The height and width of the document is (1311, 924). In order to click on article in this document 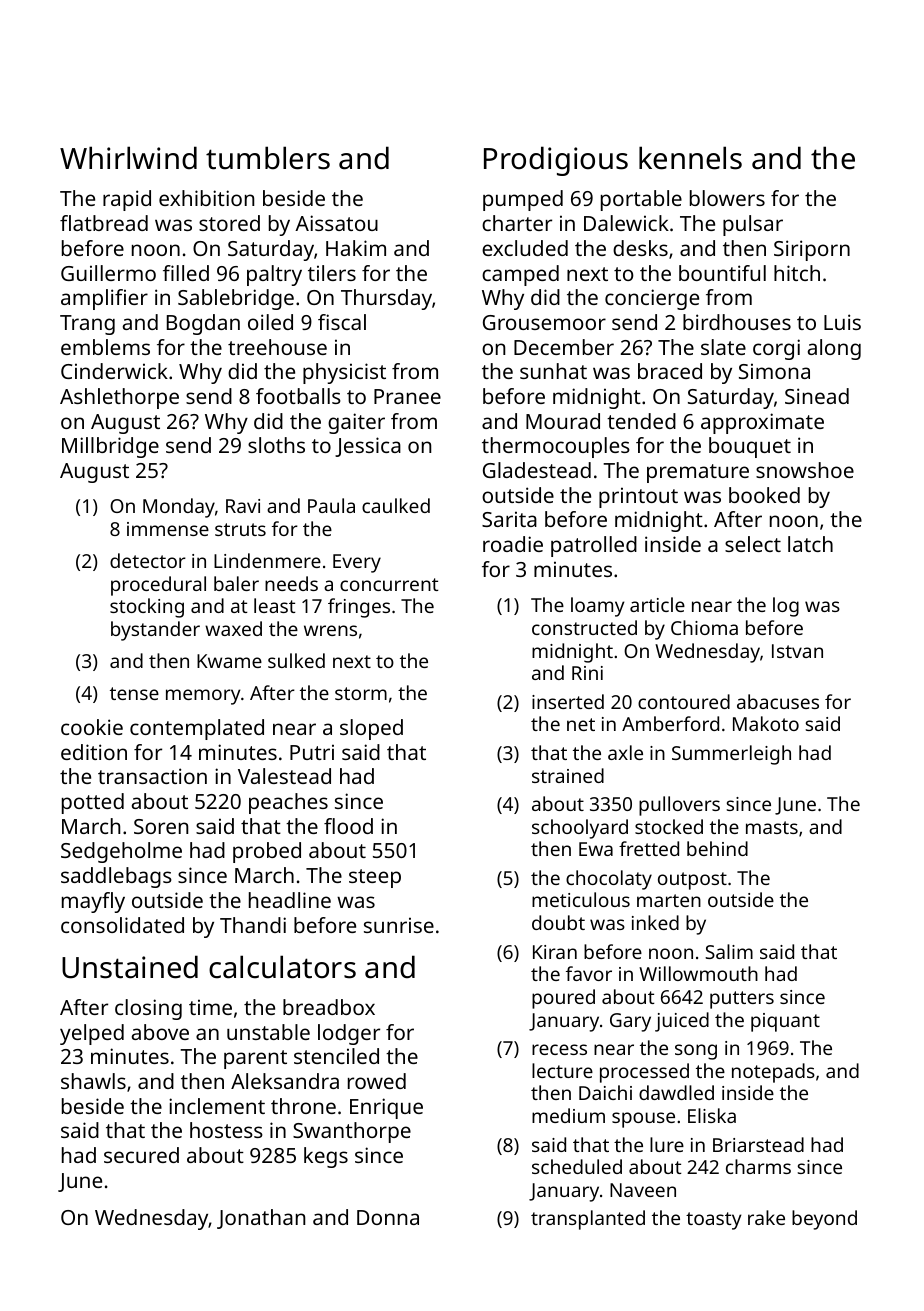, I will do `click(657, 604)`.
